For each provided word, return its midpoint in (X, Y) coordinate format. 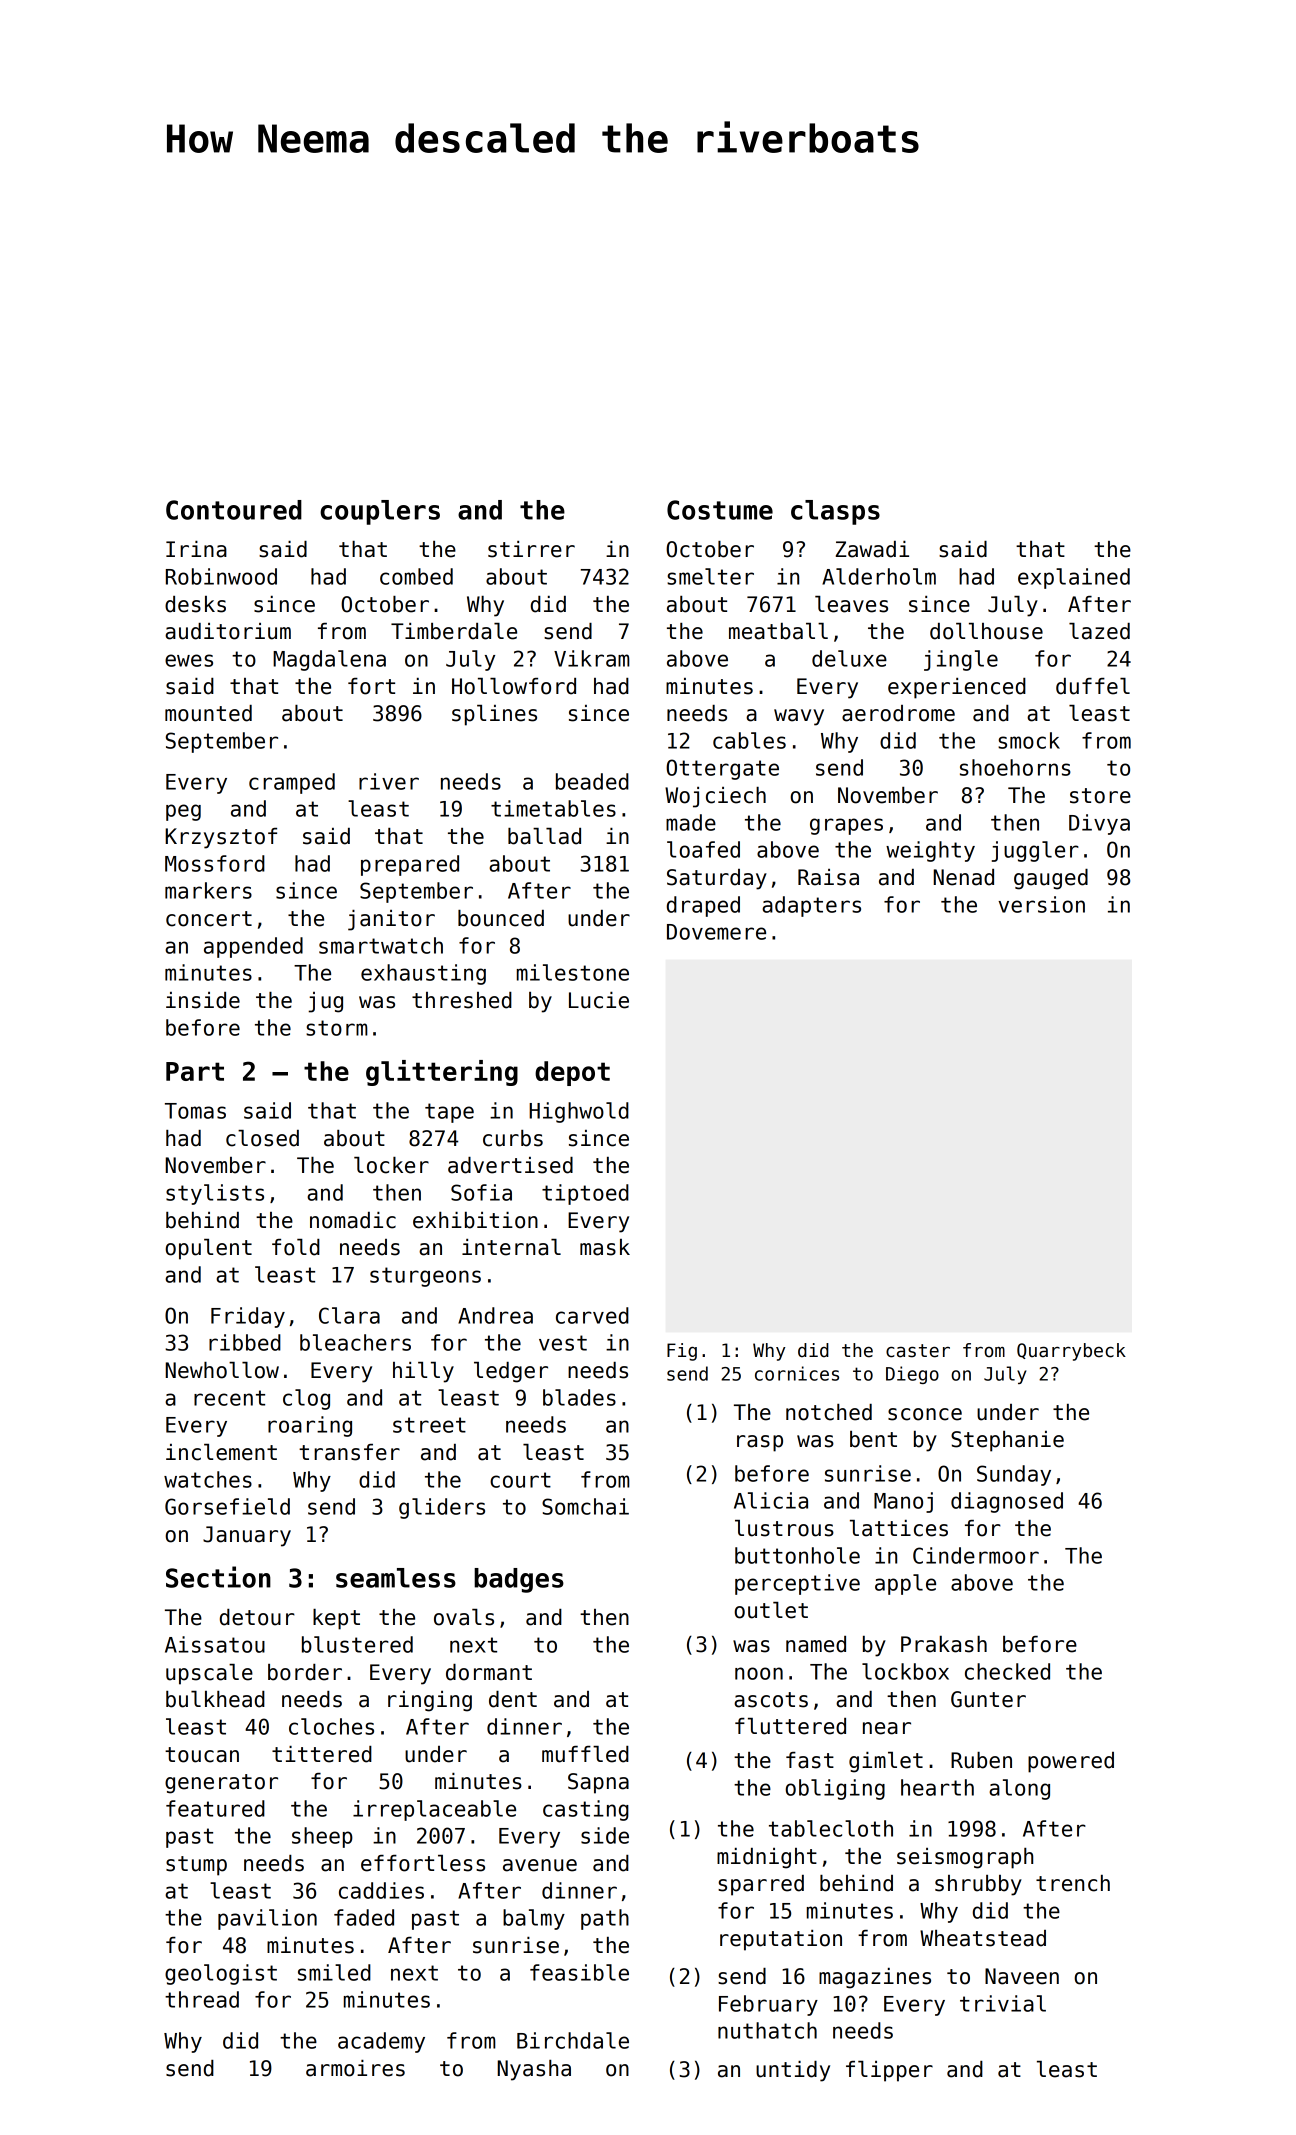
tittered (322, 1754)
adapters (811, 906)
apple (905, 1584)
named (816, 1644)
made (691, 822)
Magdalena (329, 660)
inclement (221, 1452)
